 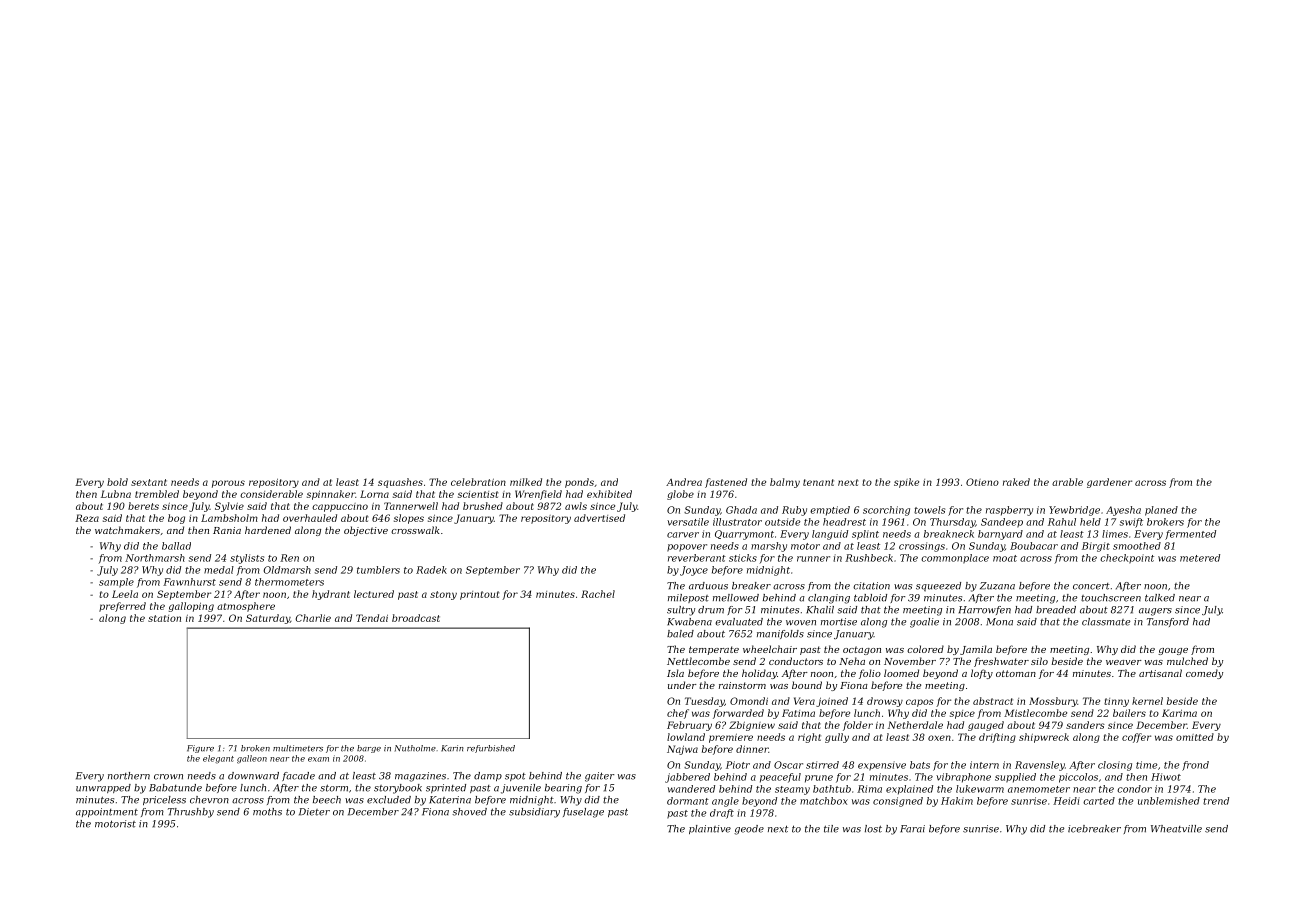 I want to click on northern, so click(x=129, y=776).
